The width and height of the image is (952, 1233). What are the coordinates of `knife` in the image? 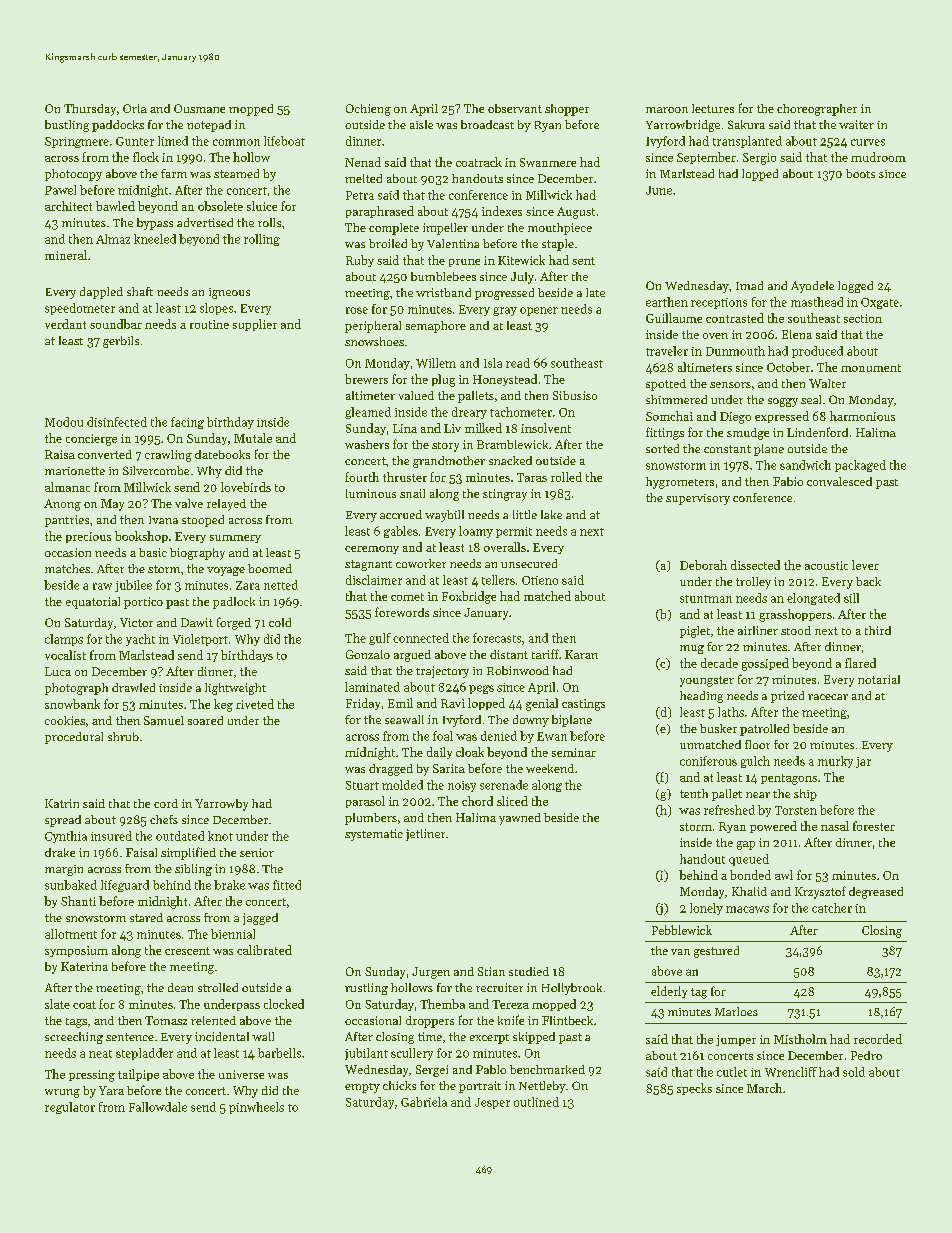 It's located at (511, 1020).
